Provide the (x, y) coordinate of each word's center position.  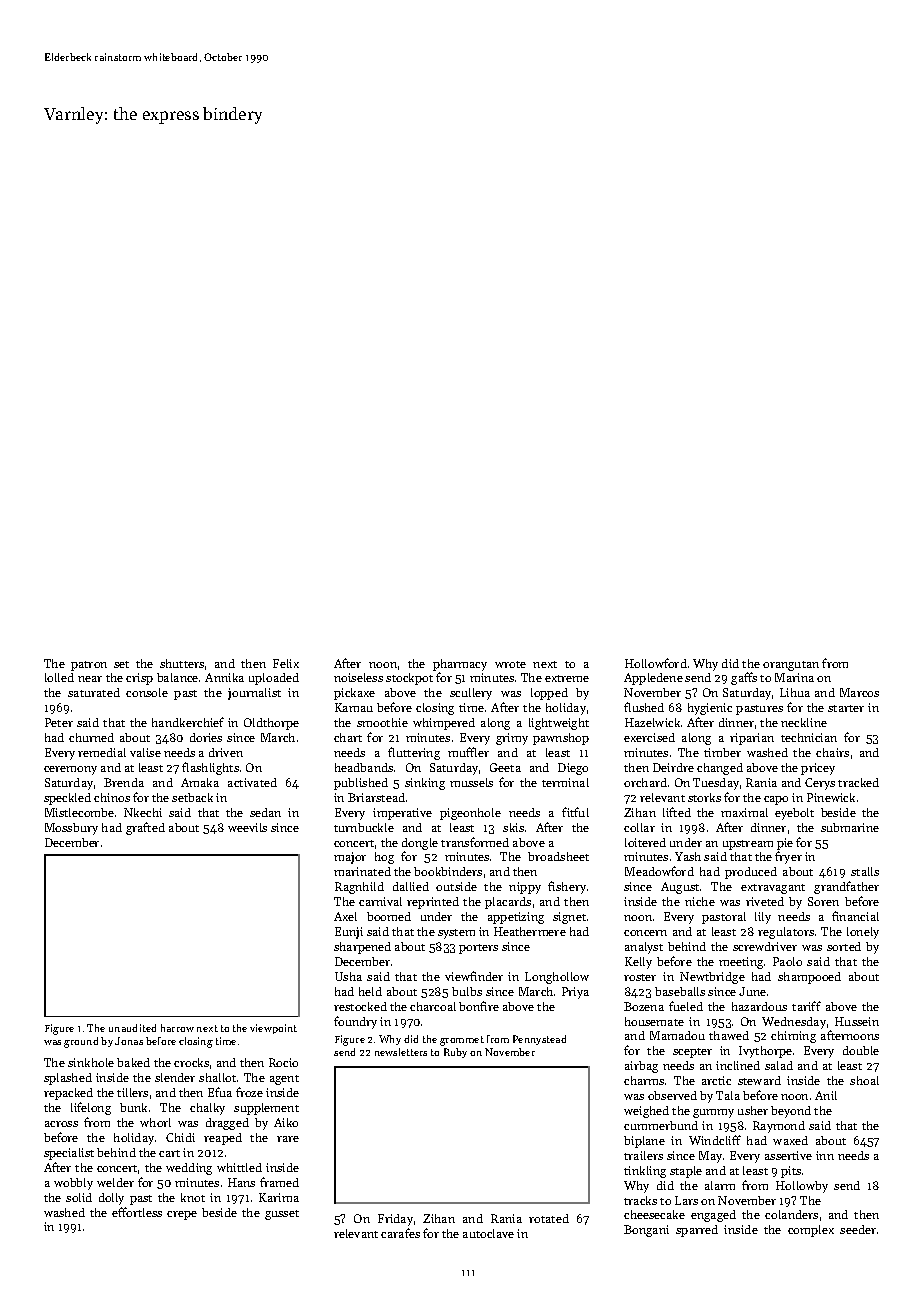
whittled (239, 1167)
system (456, 934)
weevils (247, 827)
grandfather (846, 887)
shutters (182, 663)
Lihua (795, 692)
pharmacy (460, 665)
